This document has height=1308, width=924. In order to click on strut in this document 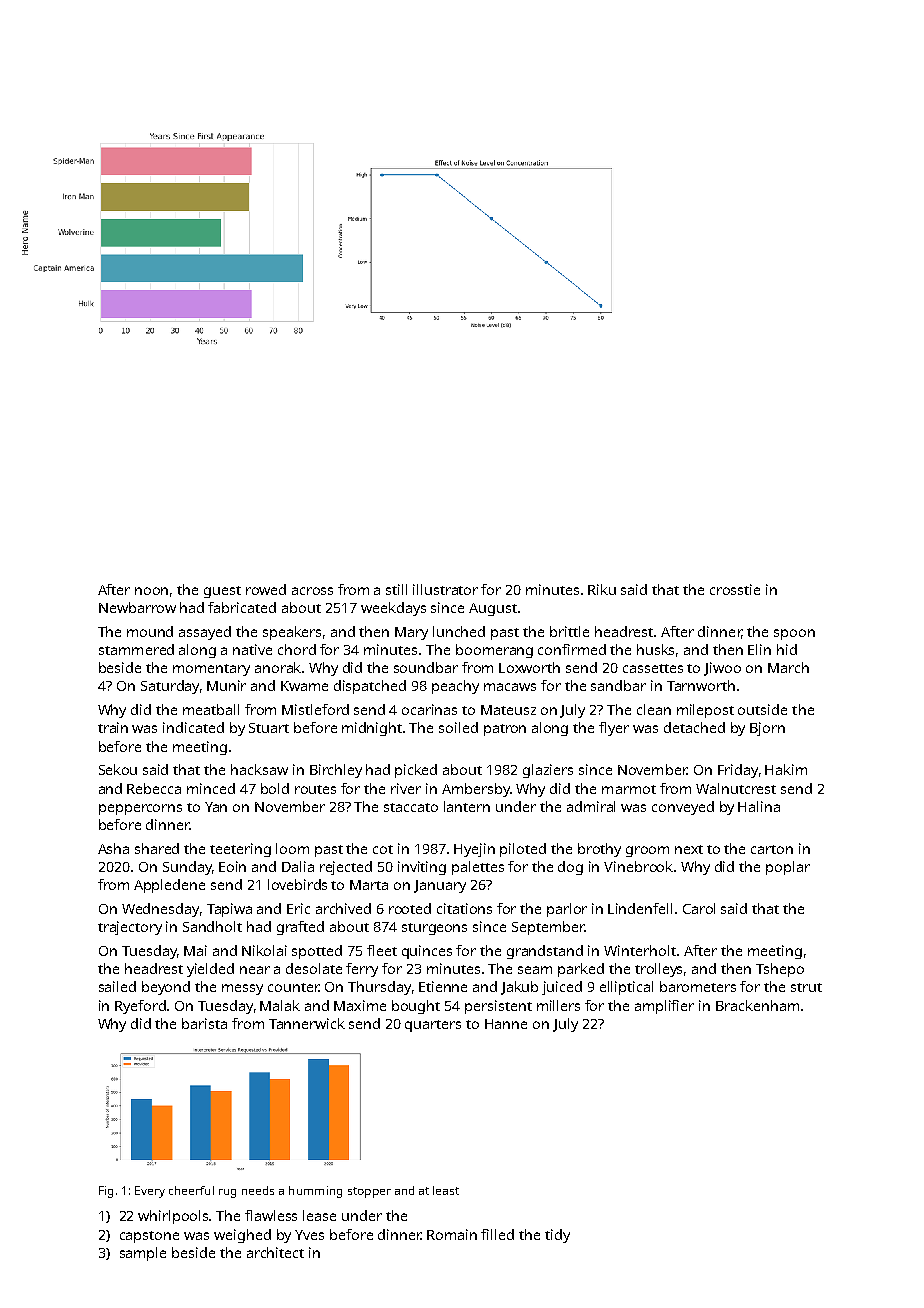, I will do `click(806, 987)`.
